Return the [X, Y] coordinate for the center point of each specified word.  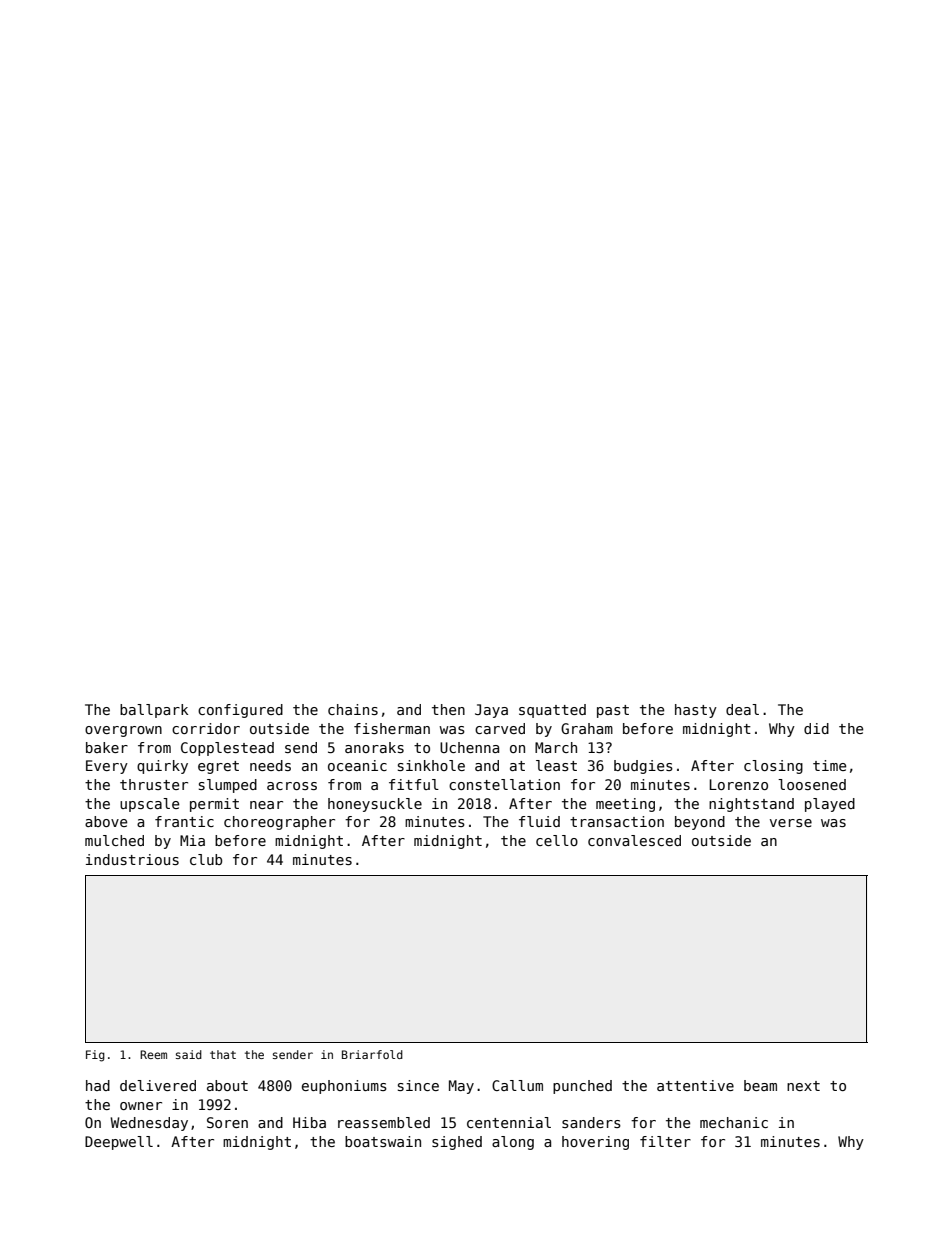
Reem [153, 1054]
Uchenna [469, 747]
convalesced [634, 840]
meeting [625, 805]
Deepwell [119, 1143]
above [106, 821]
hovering [595, 1143]
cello [557, 840]
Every [107, 767]
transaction [617, 821]
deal [742, 709]
